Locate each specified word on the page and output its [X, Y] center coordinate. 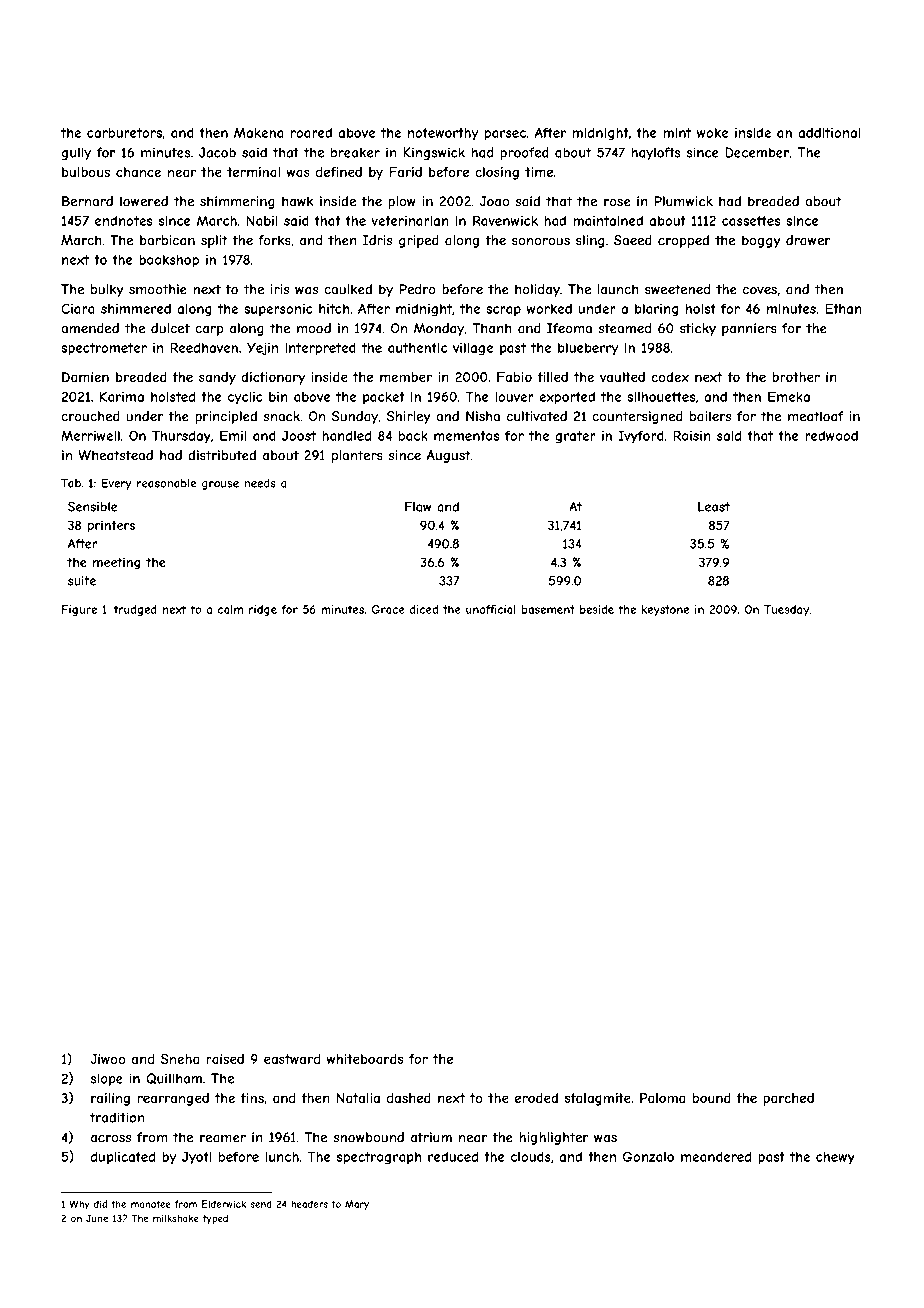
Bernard [87, 201]
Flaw [418, 507]
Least [714, 507]
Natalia [358, 1098]
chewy [835, 1158]
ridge [263, 610]
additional [830, 133]
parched [788, 1099]
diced [424, 609]
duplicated [123, 1158]
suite [82, 581]
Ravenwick [505, 220]
